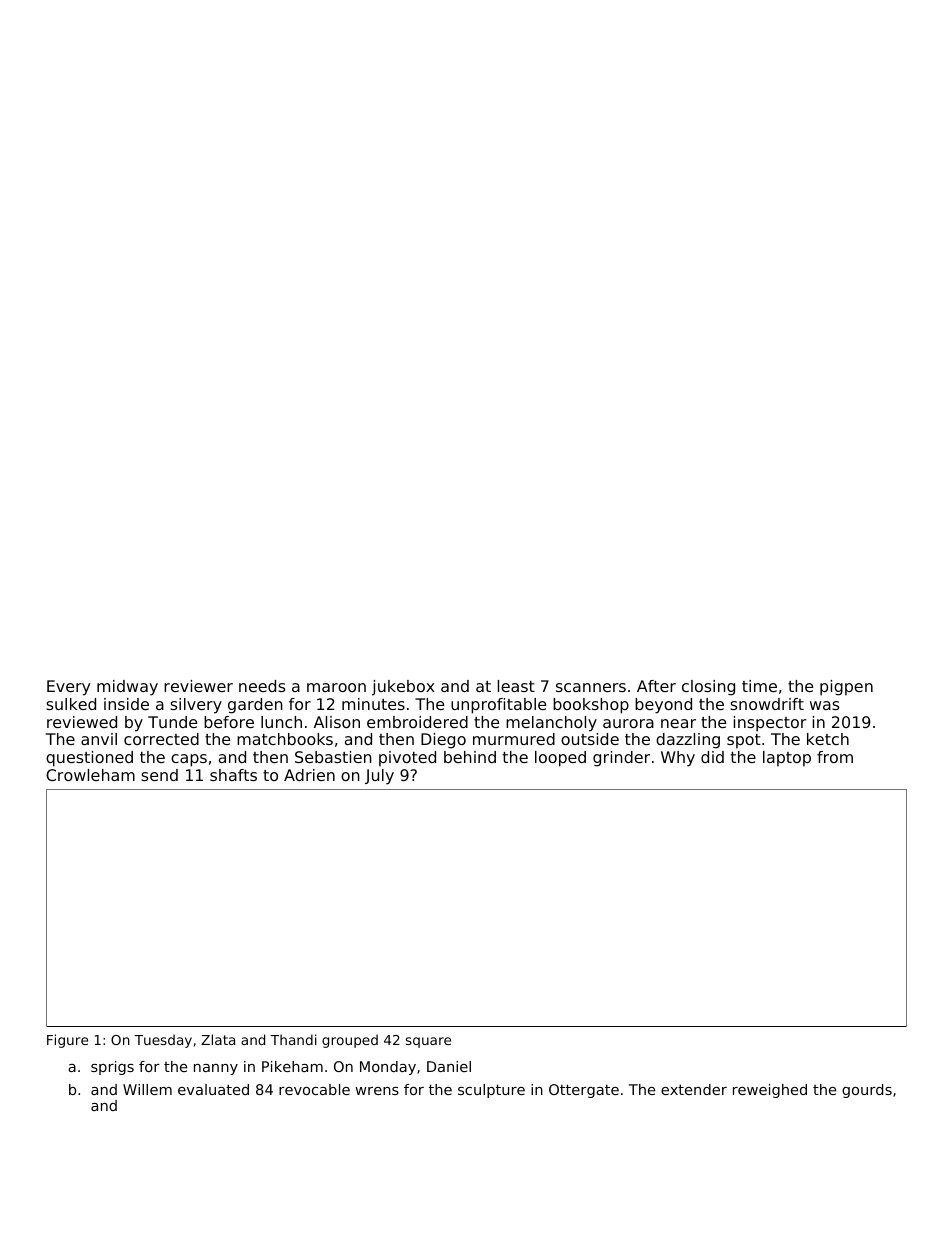 The width and height of the screenshot is (952, 1233). What do you see at coordinates (233, 775) in the screenshot?
I see `shafts` at bounding box center [233, 775].
